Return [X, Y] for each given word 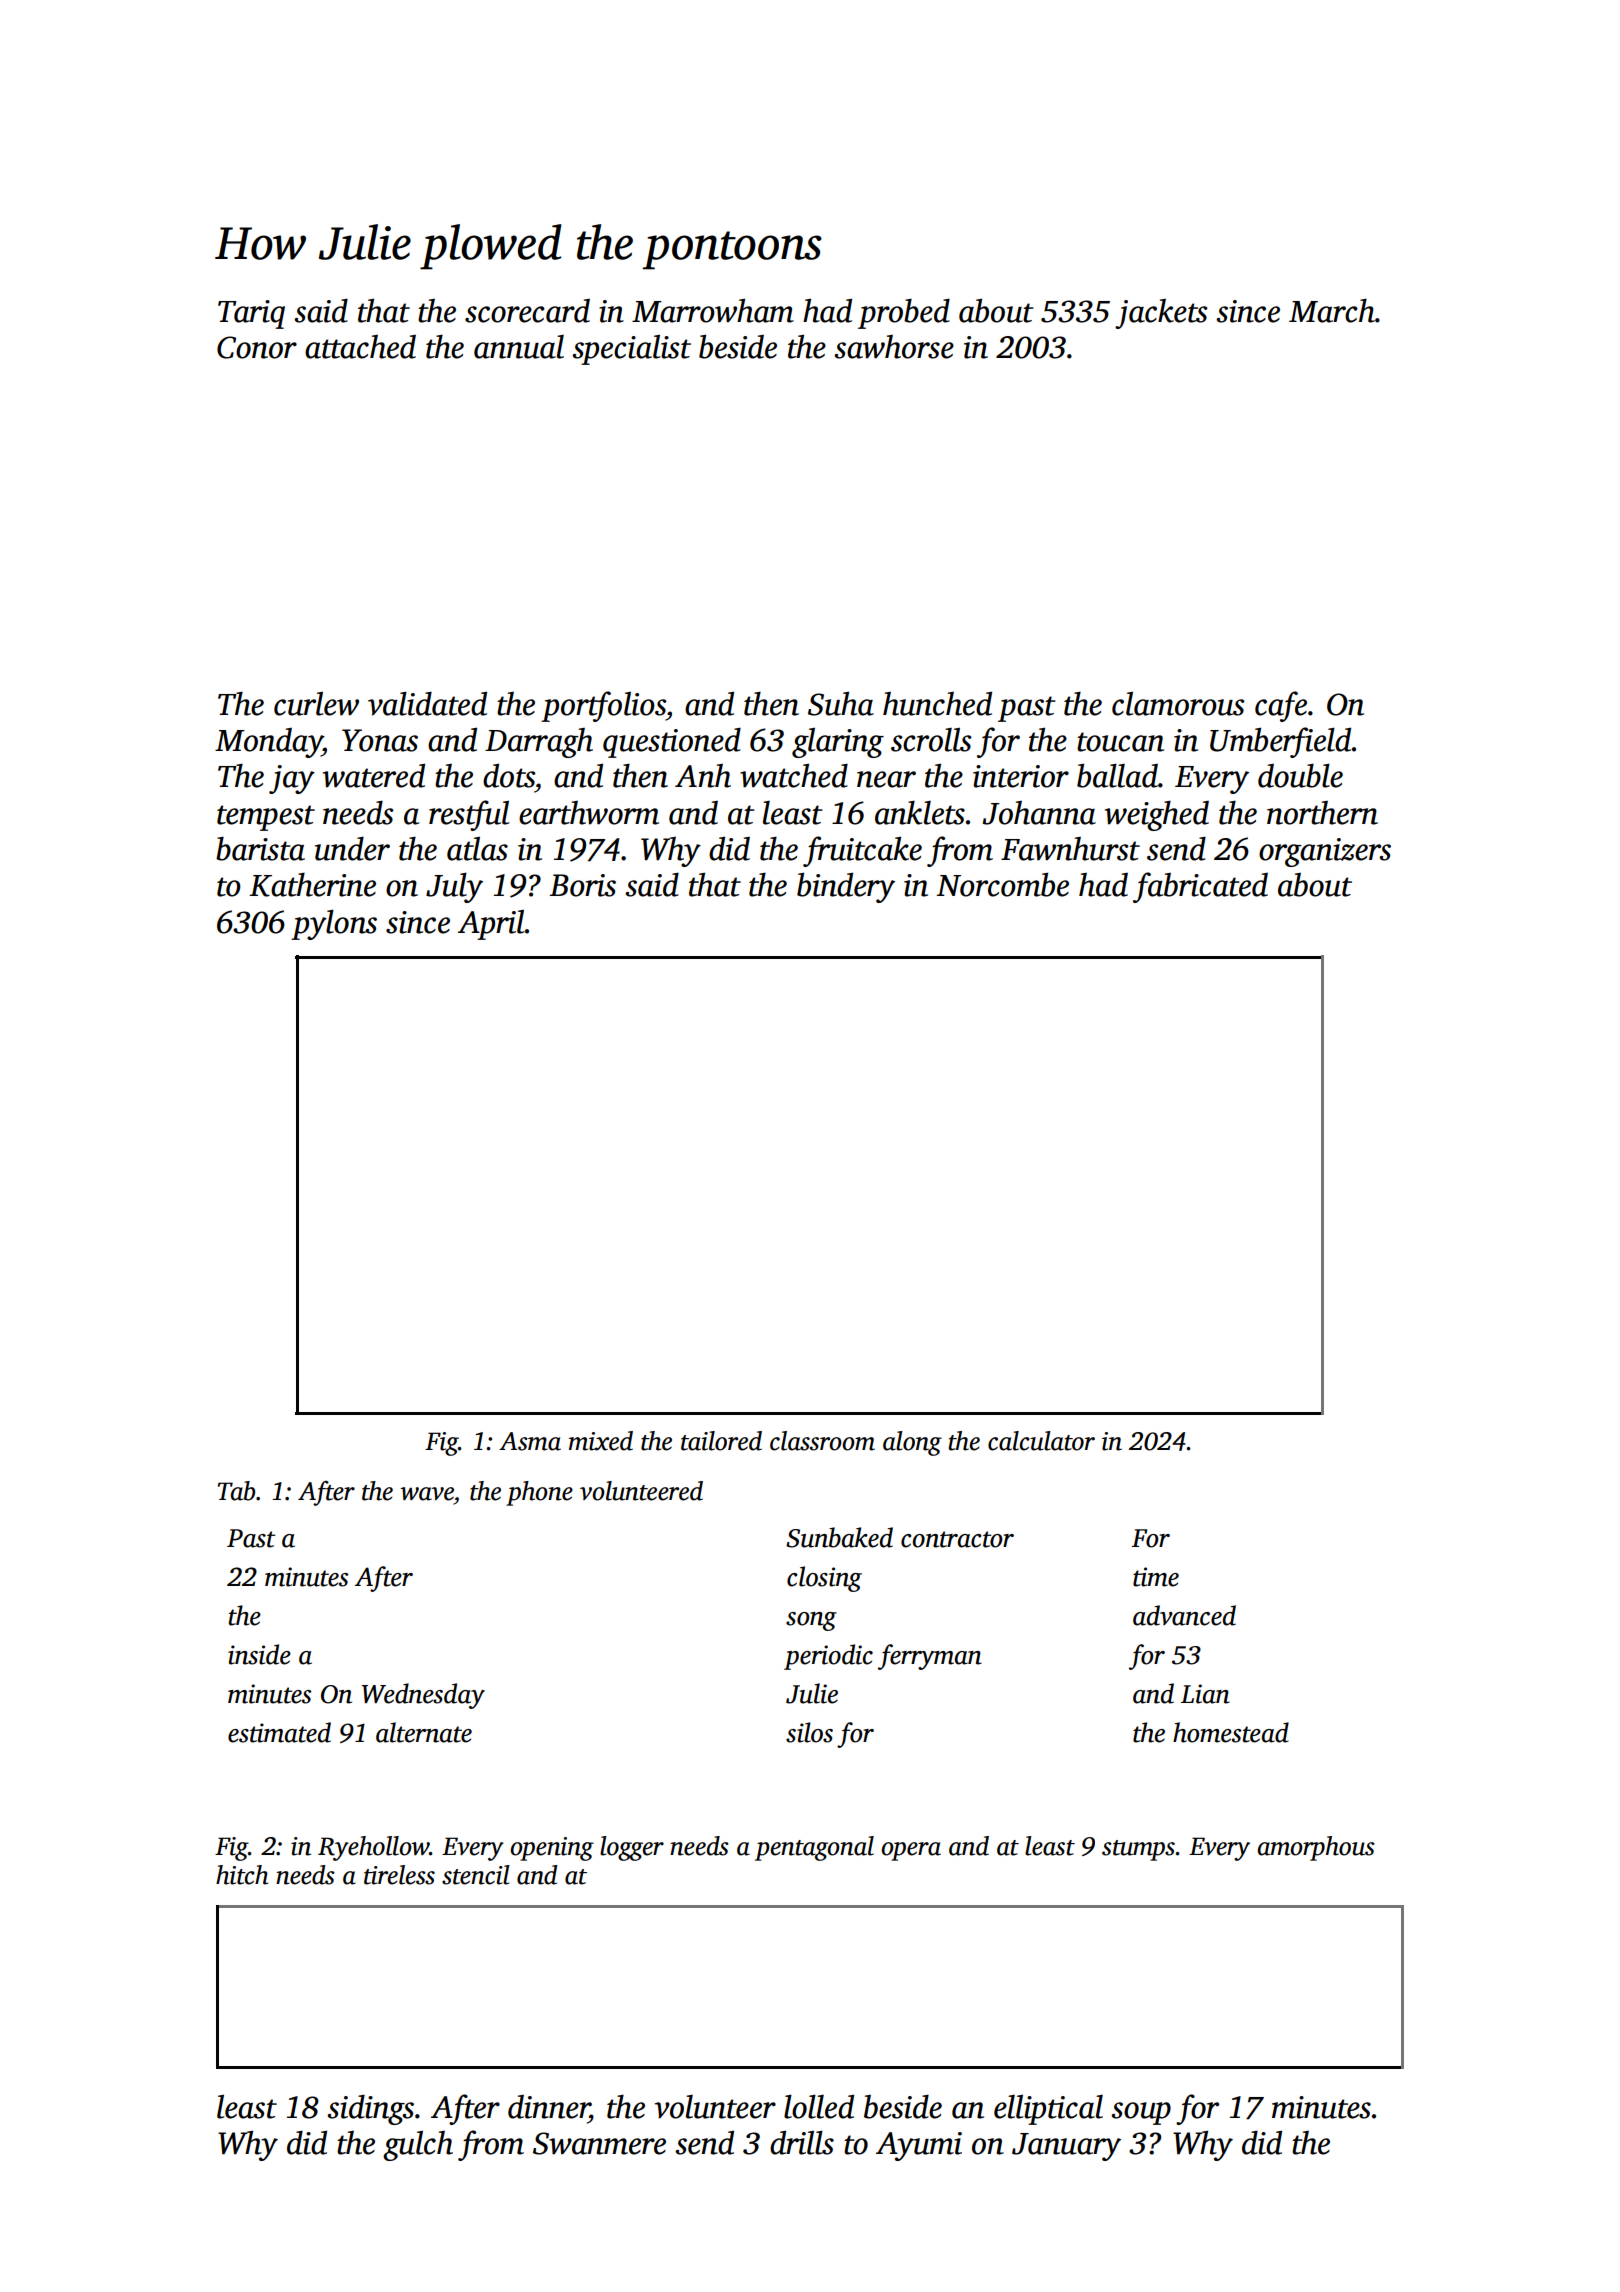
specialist [631, 350]
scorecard [527, 311]
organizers [1325, 852]
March [1332, 311]
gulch [418, 2146]
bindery [846, 888]
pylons [334, 924]
